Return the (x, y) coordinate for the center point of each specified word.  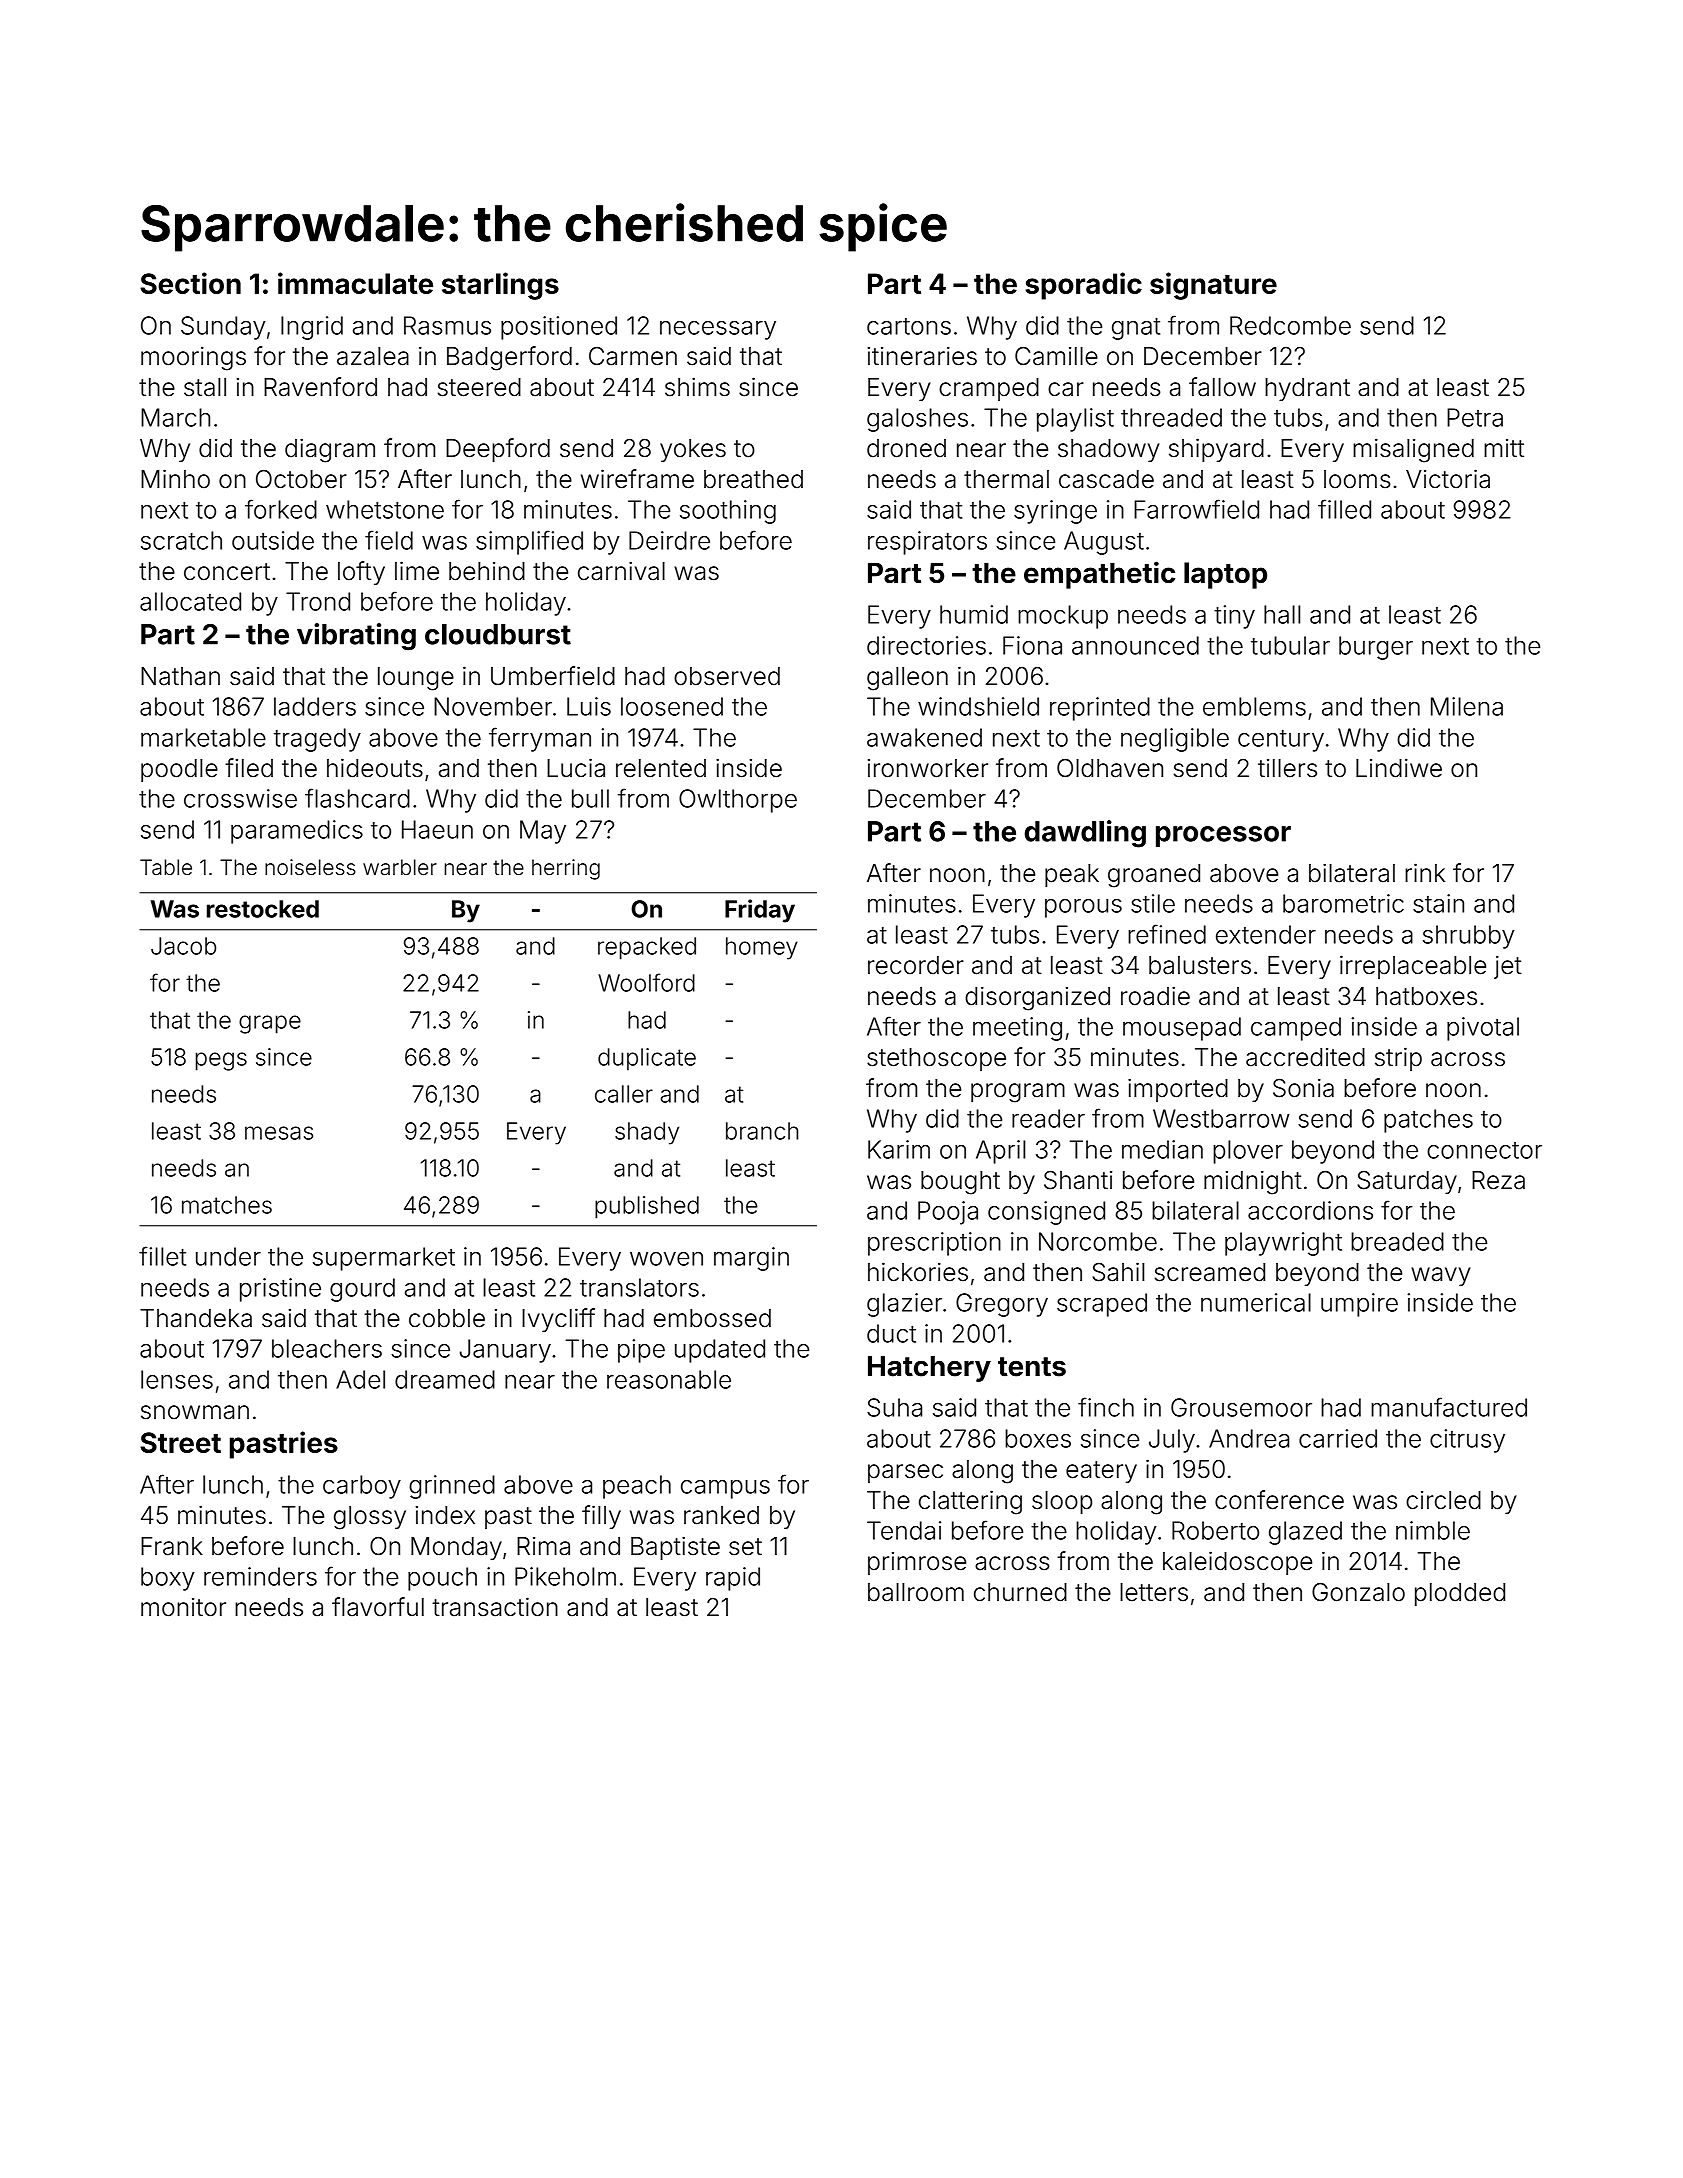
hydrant (1307, 389)
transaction (495, 1607)
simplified (529, 542)
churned (1020, 1592)
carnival (621, 571)
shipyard (1216, 450)
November (493, 706)
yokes (693, 450)
